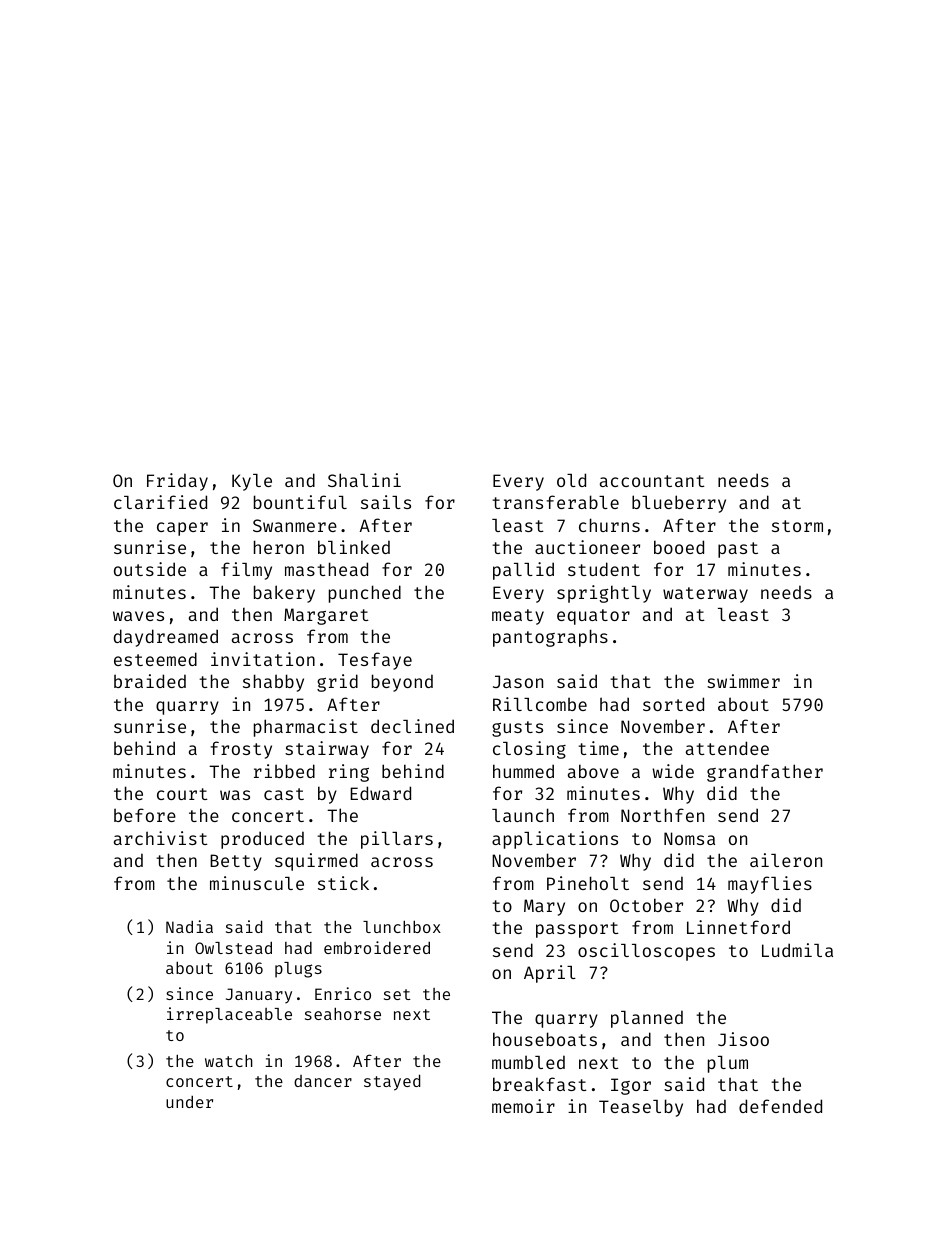 This screenshot has height=1233, width=952. What do you see at coordinates (770, 885) in the screenshot?
I see `mayflies` at bounding box center [770, 885].
